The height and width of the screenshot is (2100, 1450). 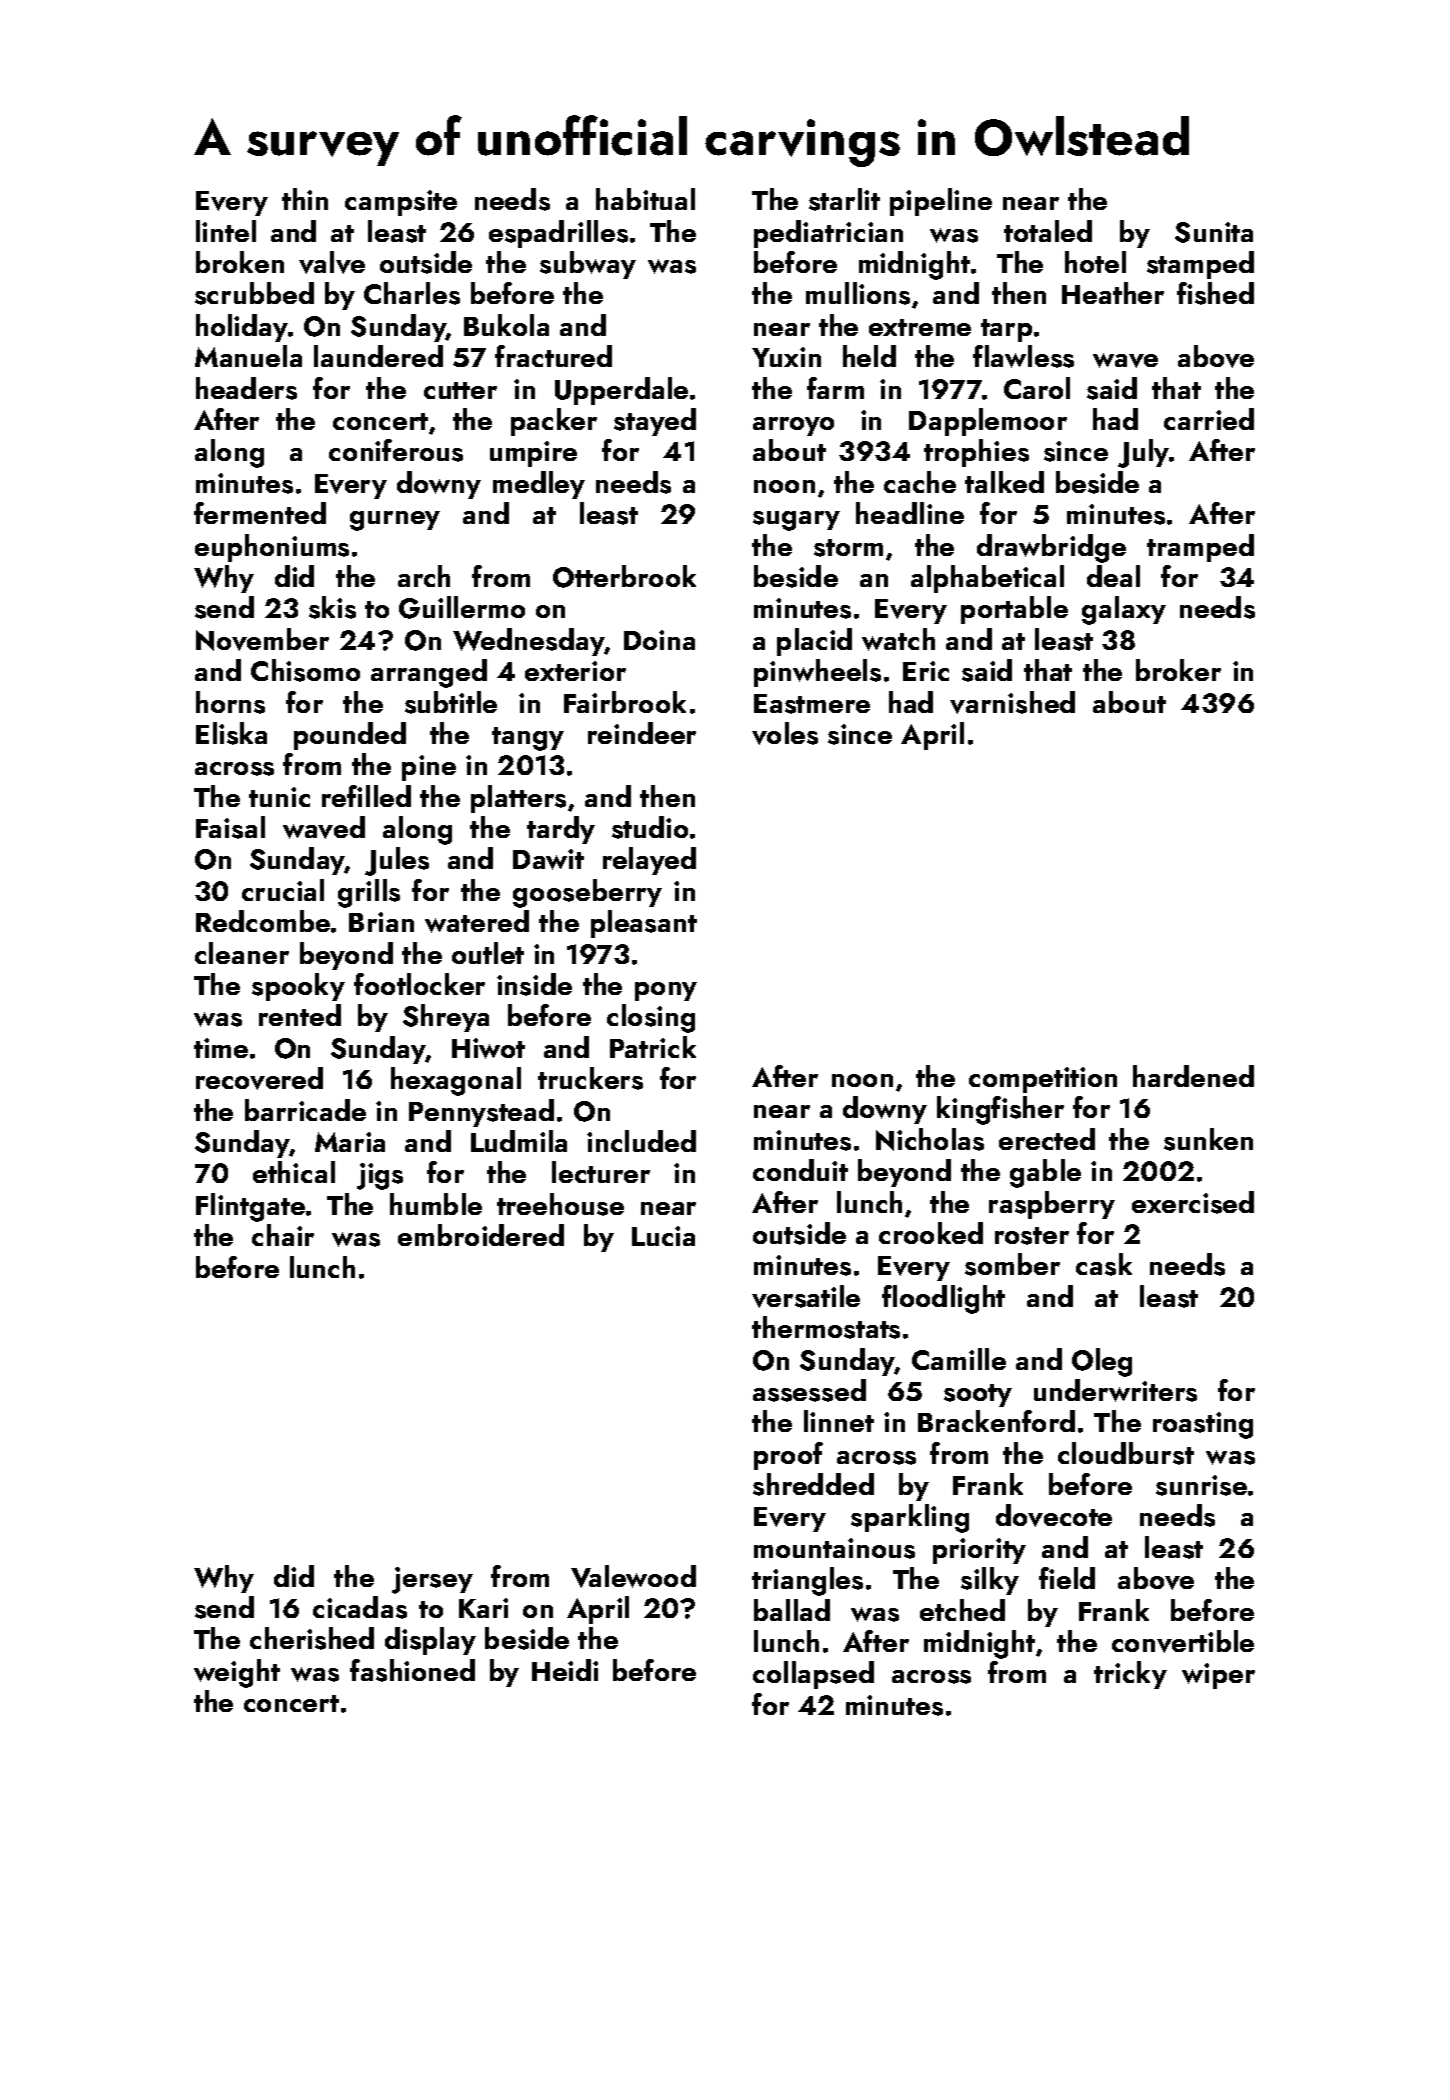 What do you see at coordinates (332, 262) in the screenshot?
I see `valve` at bounding box center [332, 262].
